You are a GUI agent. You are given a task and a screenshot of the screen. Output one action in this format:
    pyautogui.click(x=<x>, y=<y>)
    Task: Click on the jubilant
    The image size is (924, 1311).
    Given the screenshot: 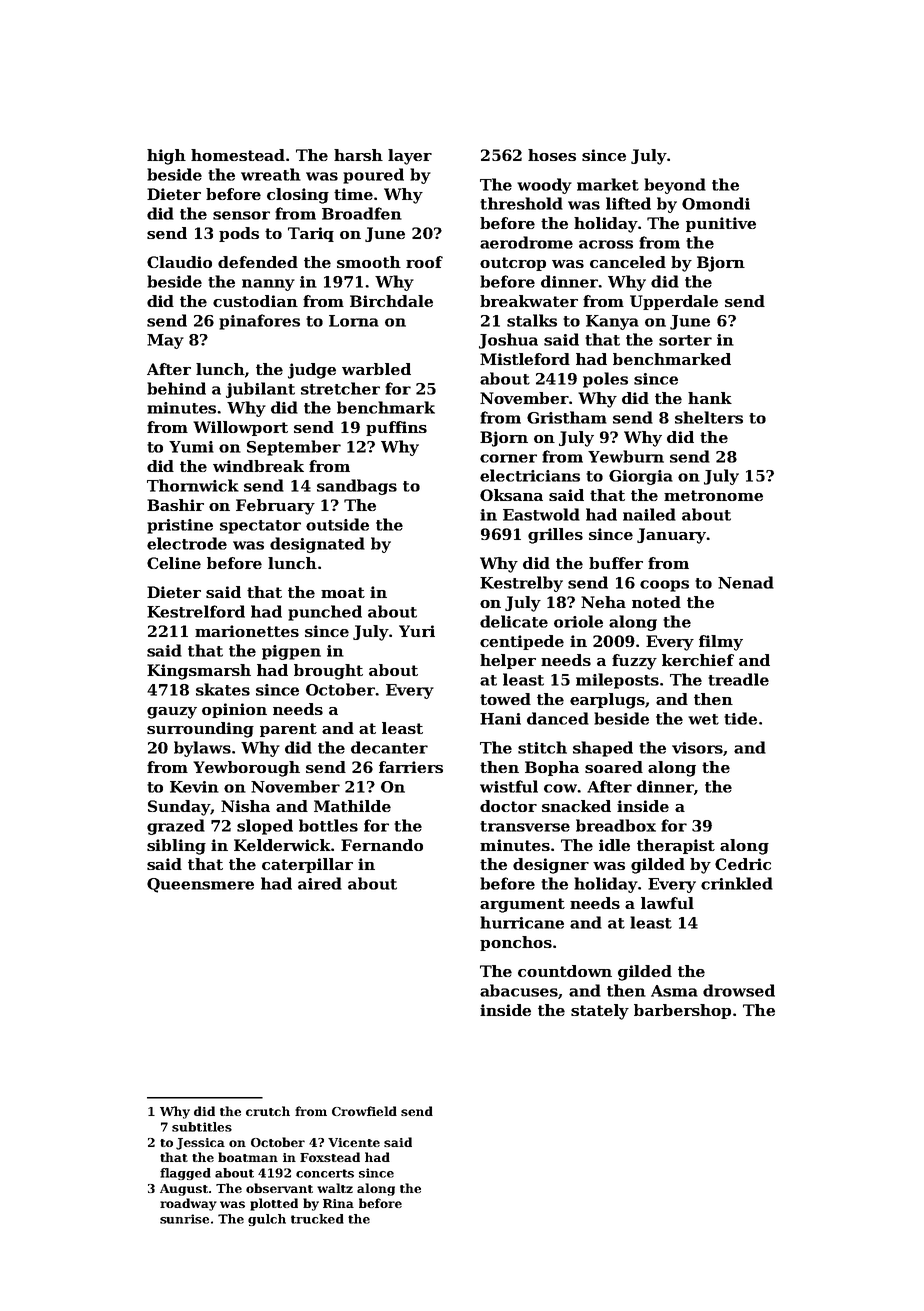 What is the action you would take?
    pyautogui.click(x=260, y=390)
